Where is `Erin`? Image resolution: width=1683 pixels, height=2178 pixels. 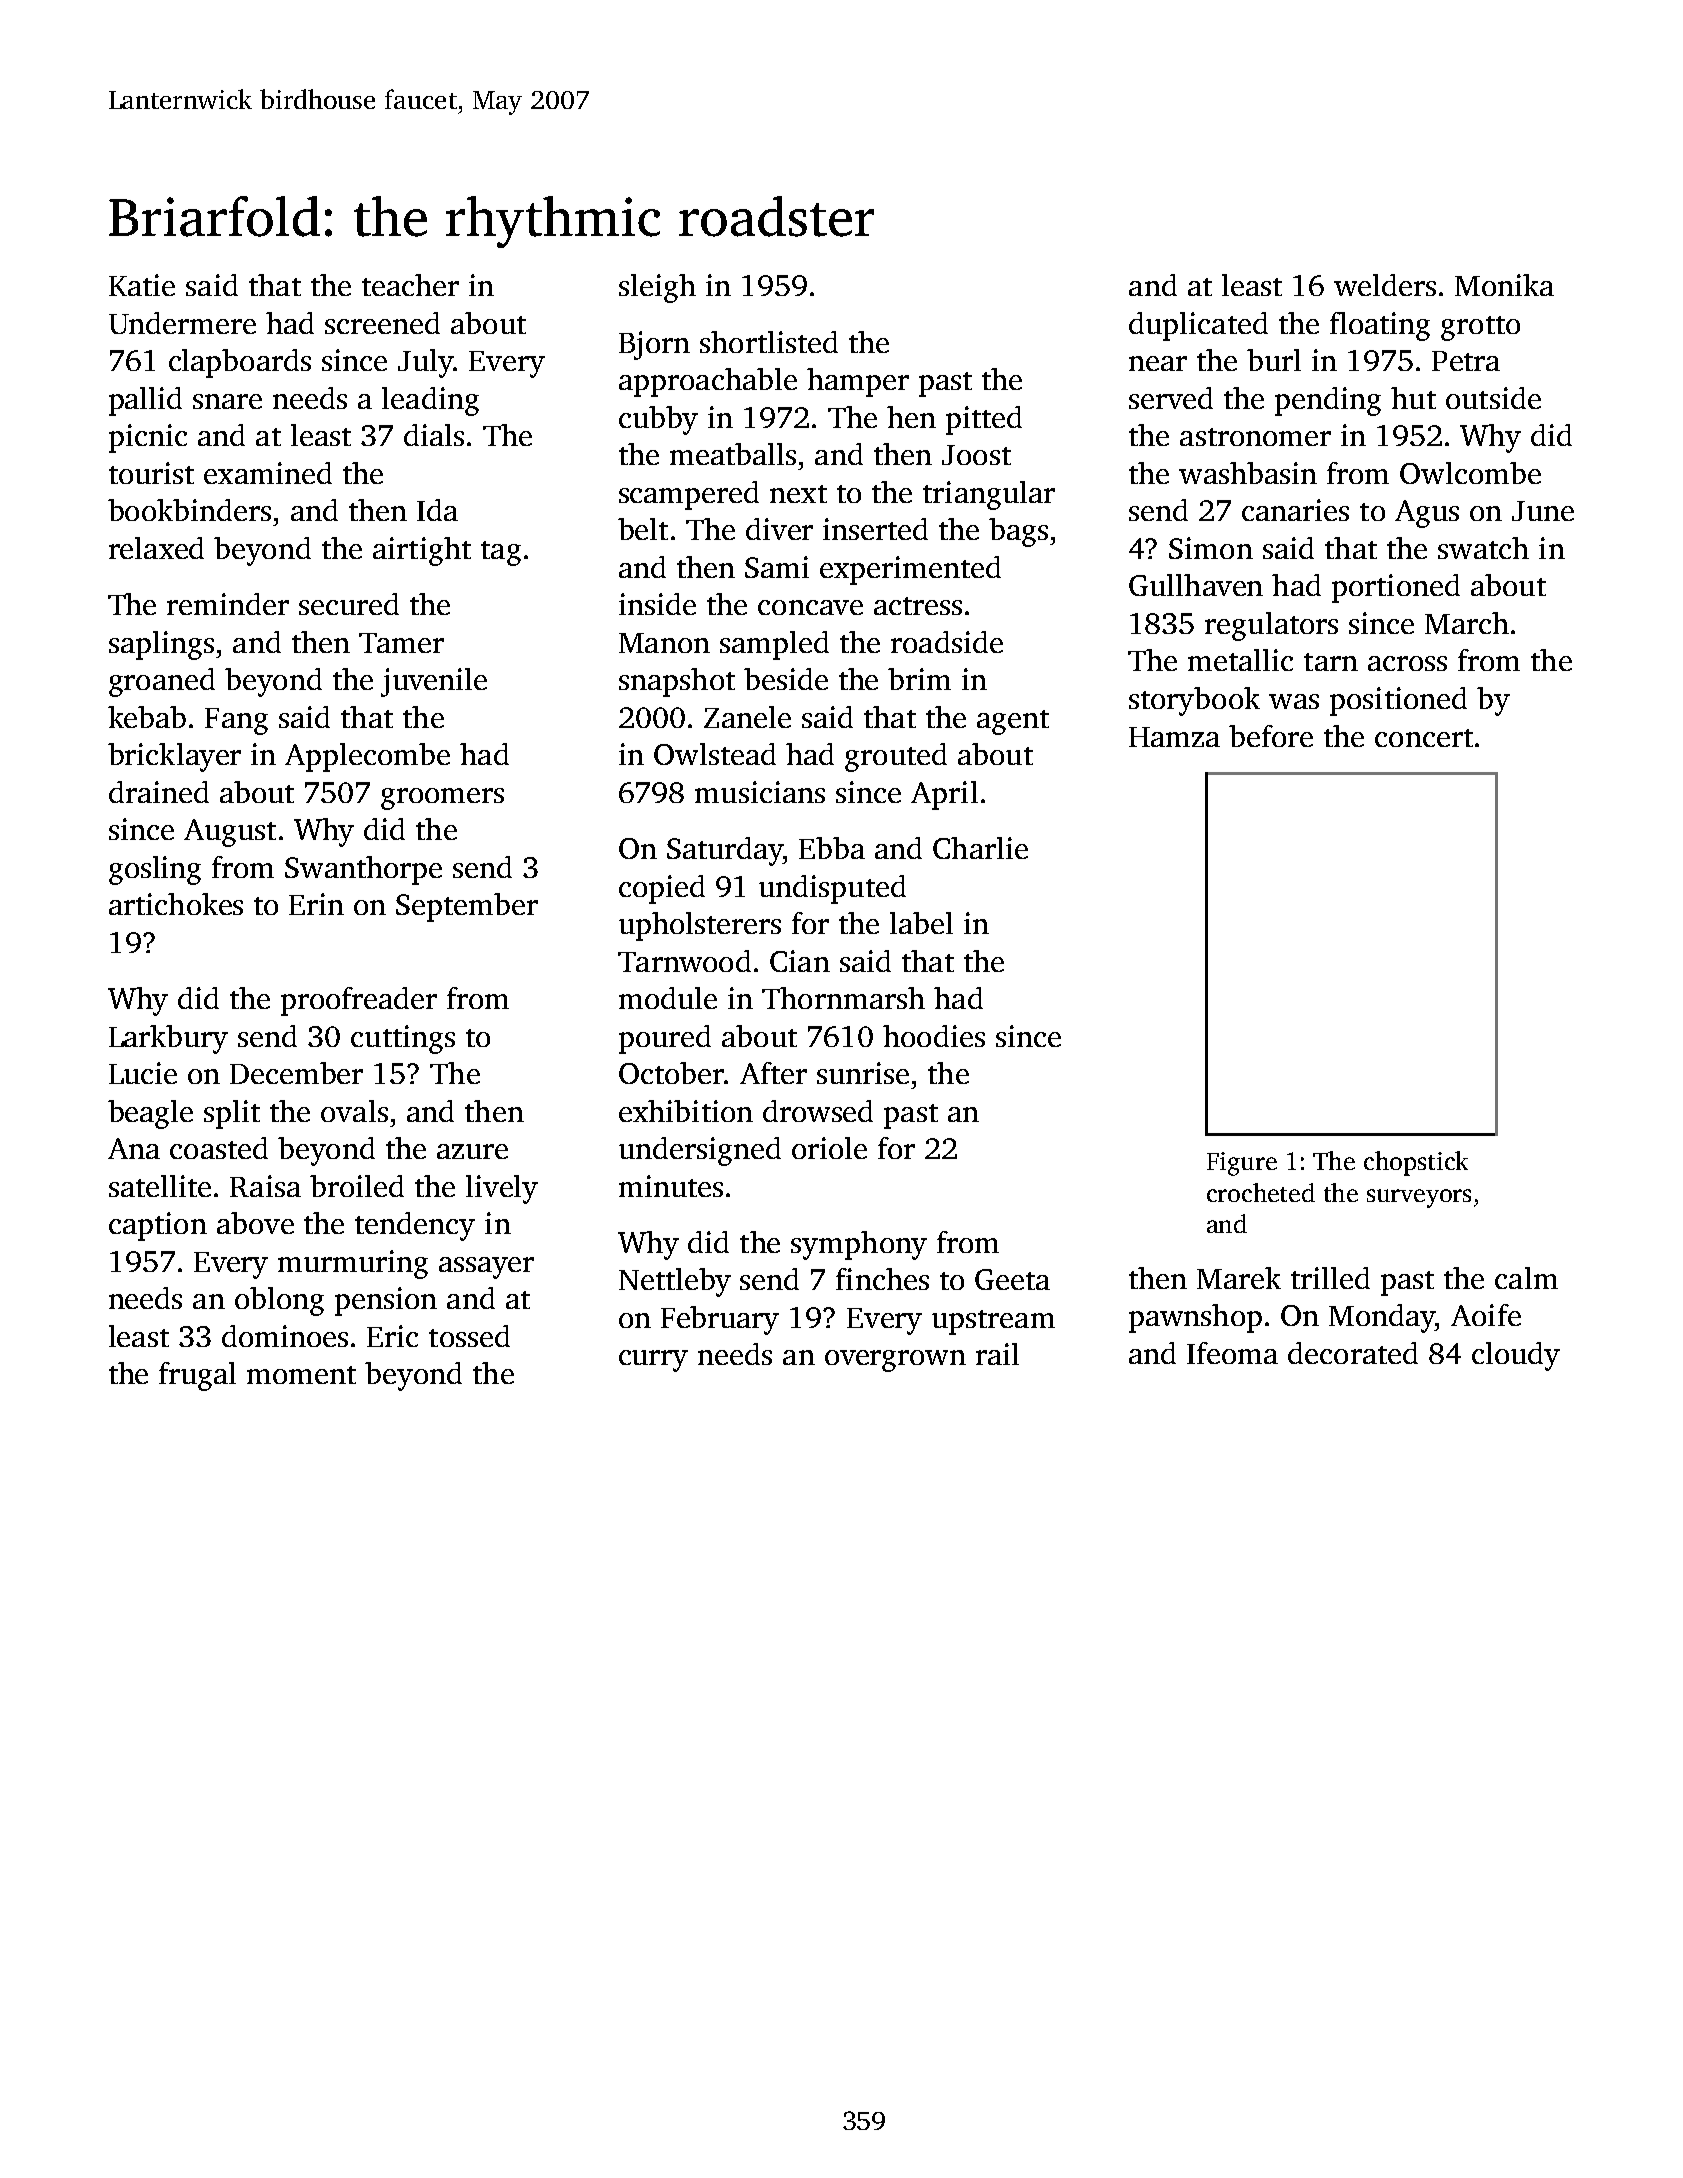
Erin is located at coordinates (316, 904).
